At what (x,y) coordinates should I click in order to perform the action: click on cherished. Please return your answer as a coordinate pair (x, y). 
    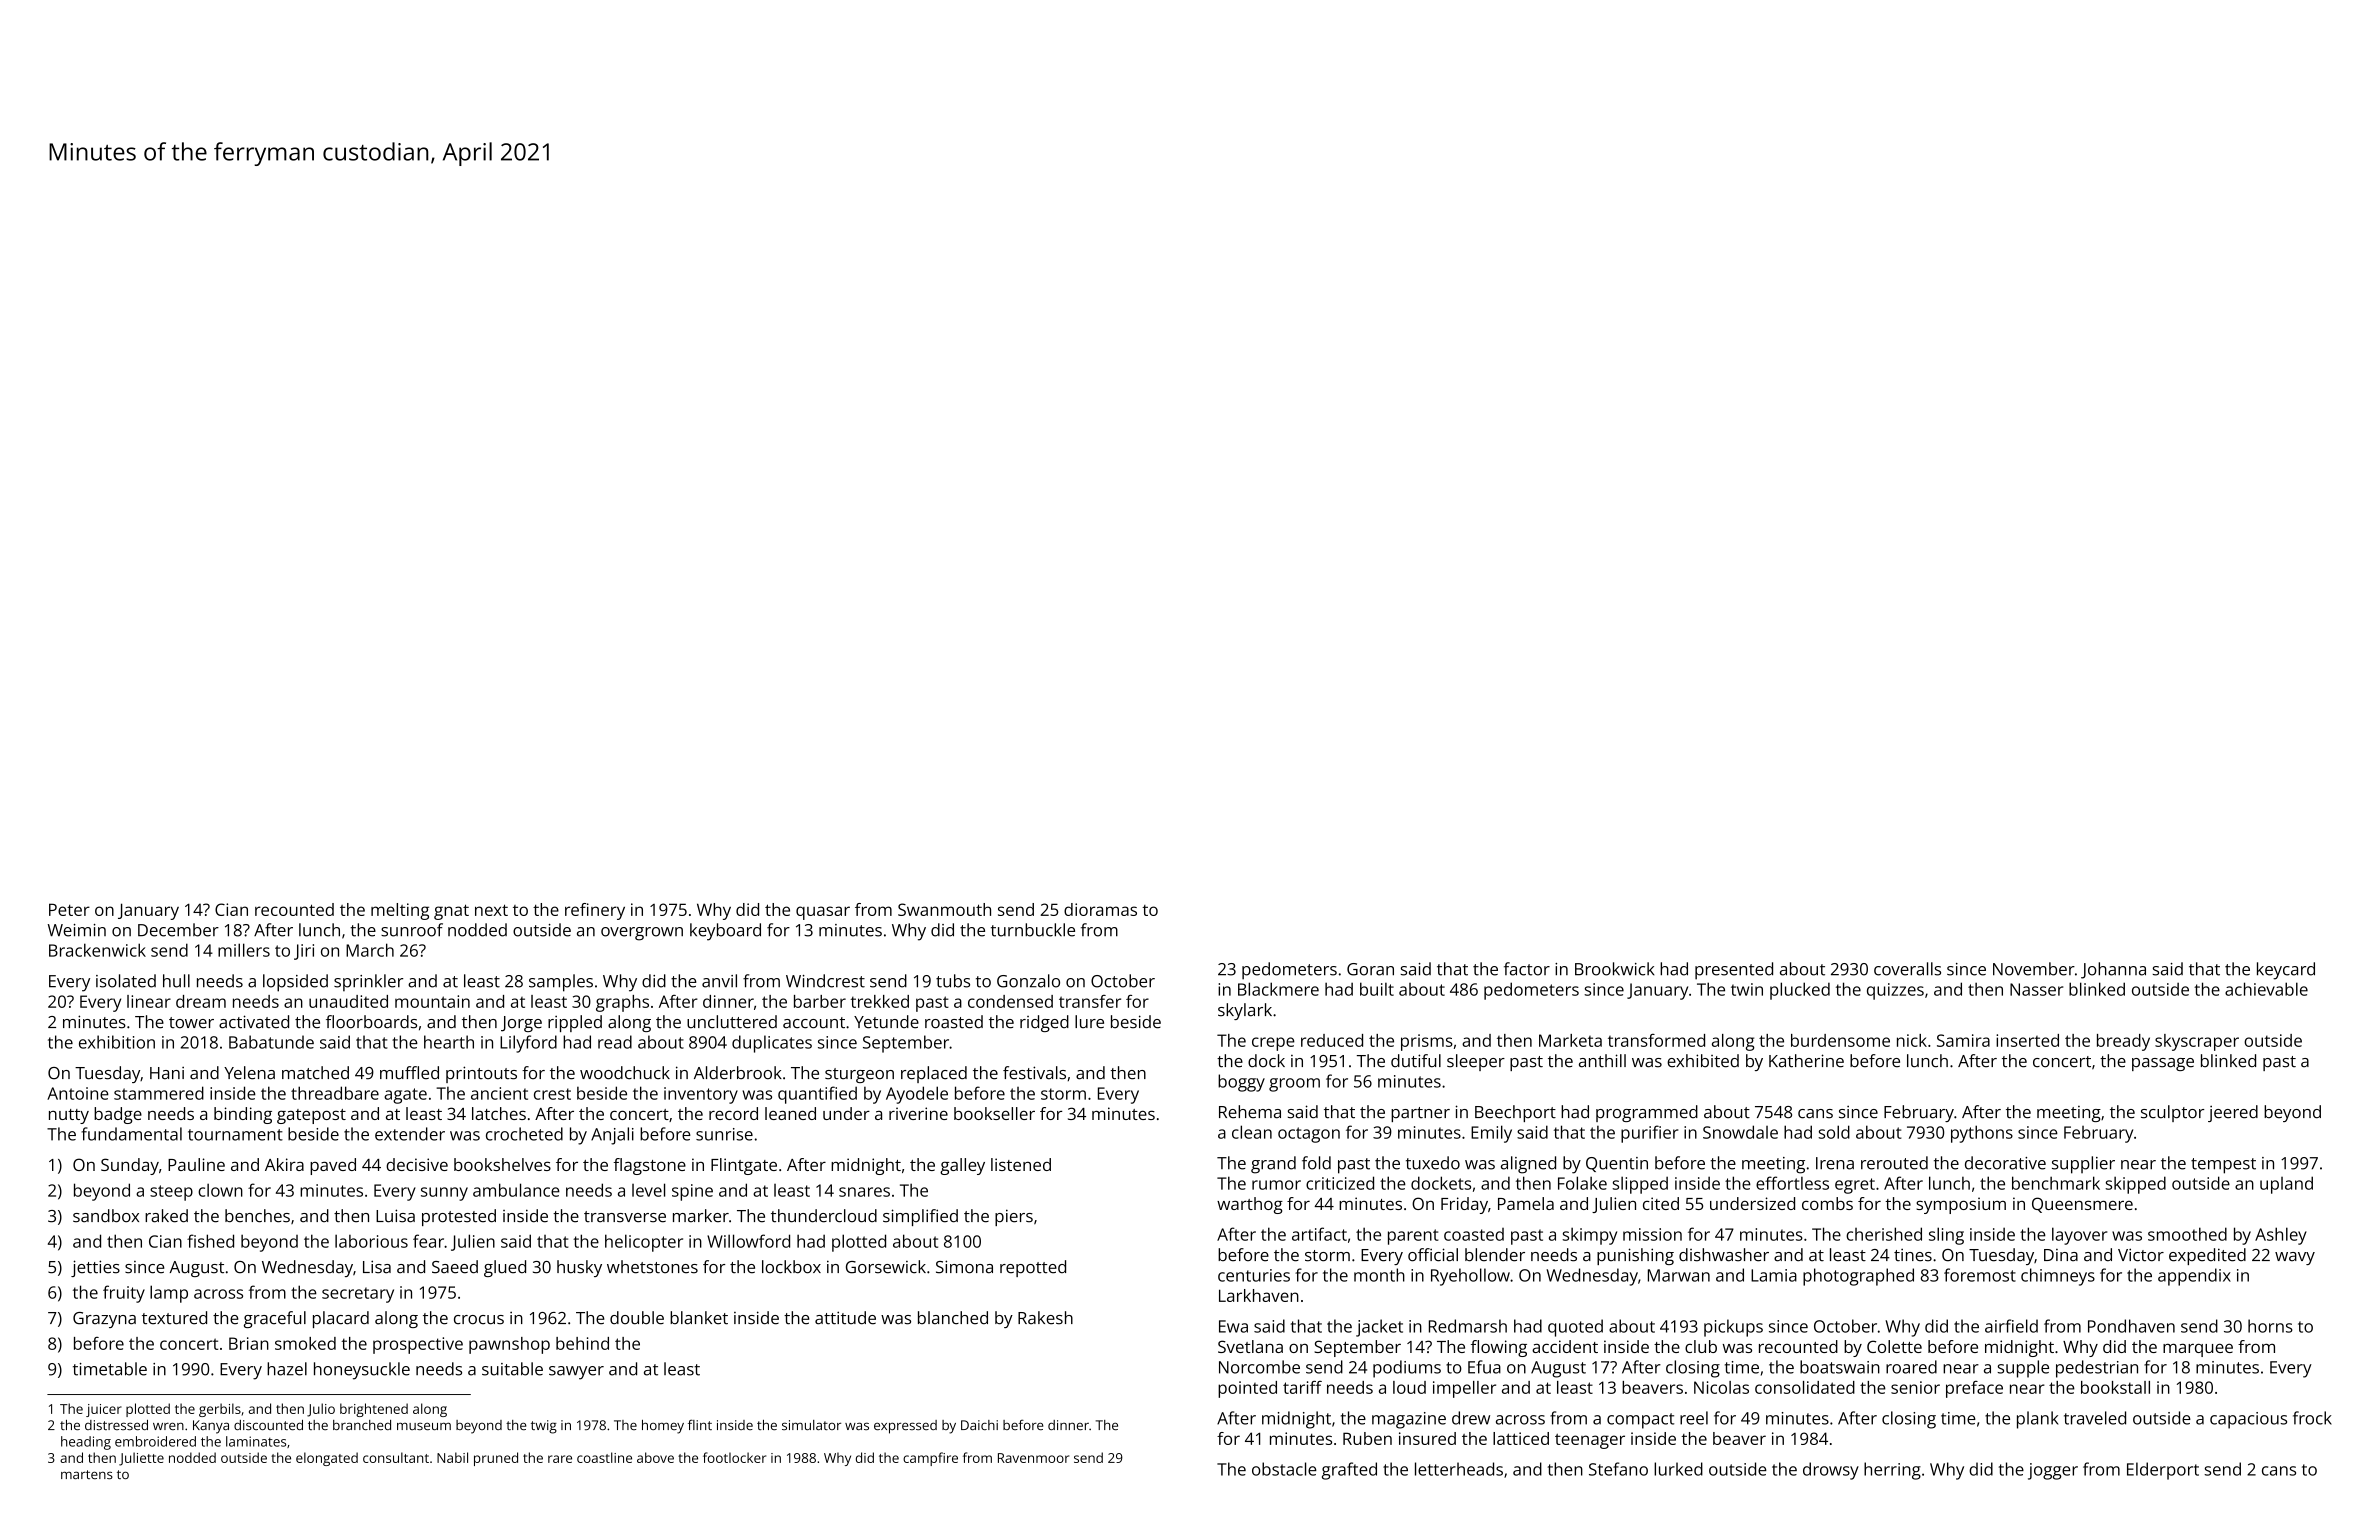
    Looking at the image, I should click on (1884, 1234).
